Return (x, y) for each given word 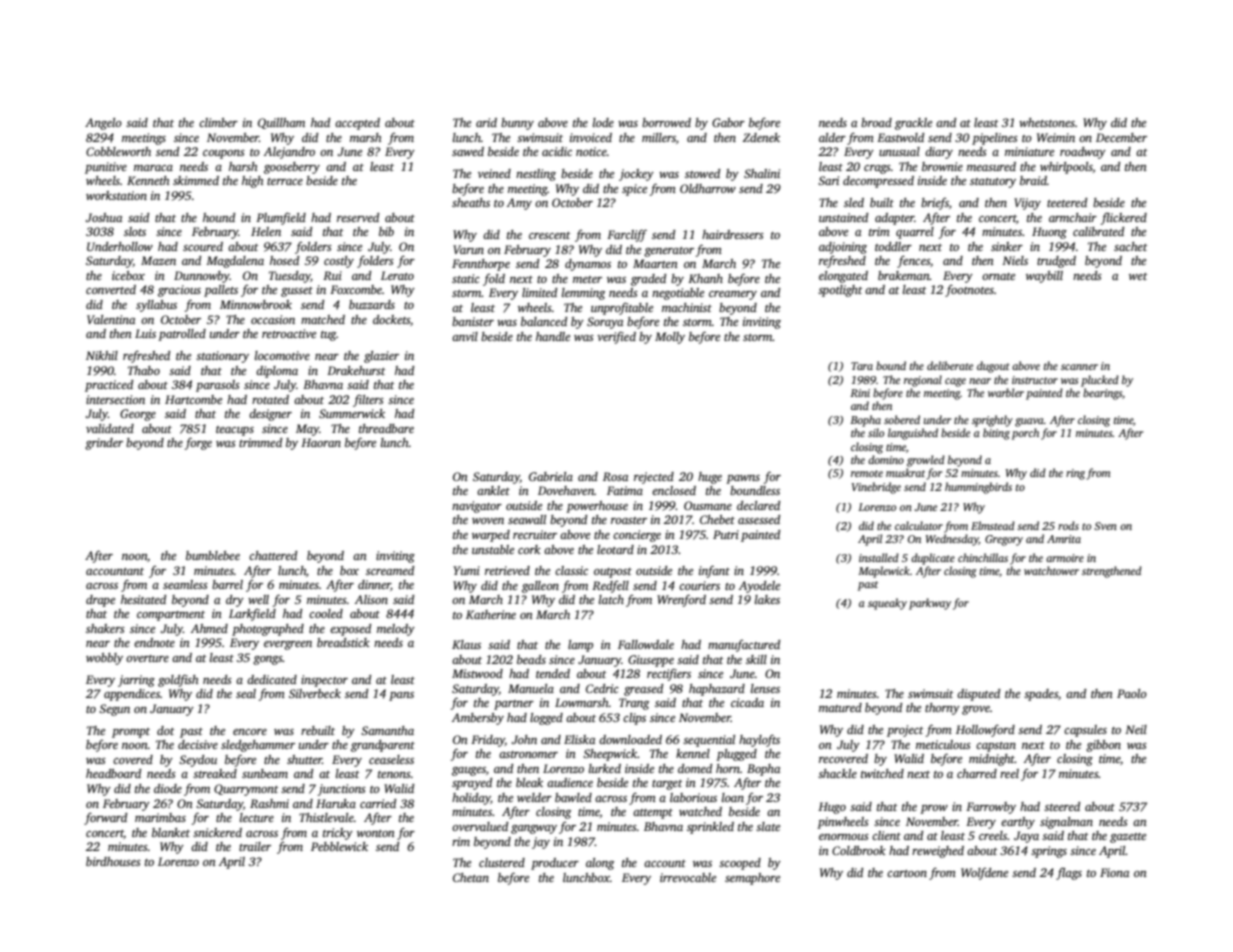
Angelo (103, 124)
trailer (255, 846)
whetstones (1047, 122)
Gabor (728, 122)
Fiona (1114, 872)
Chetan (471, 877)
